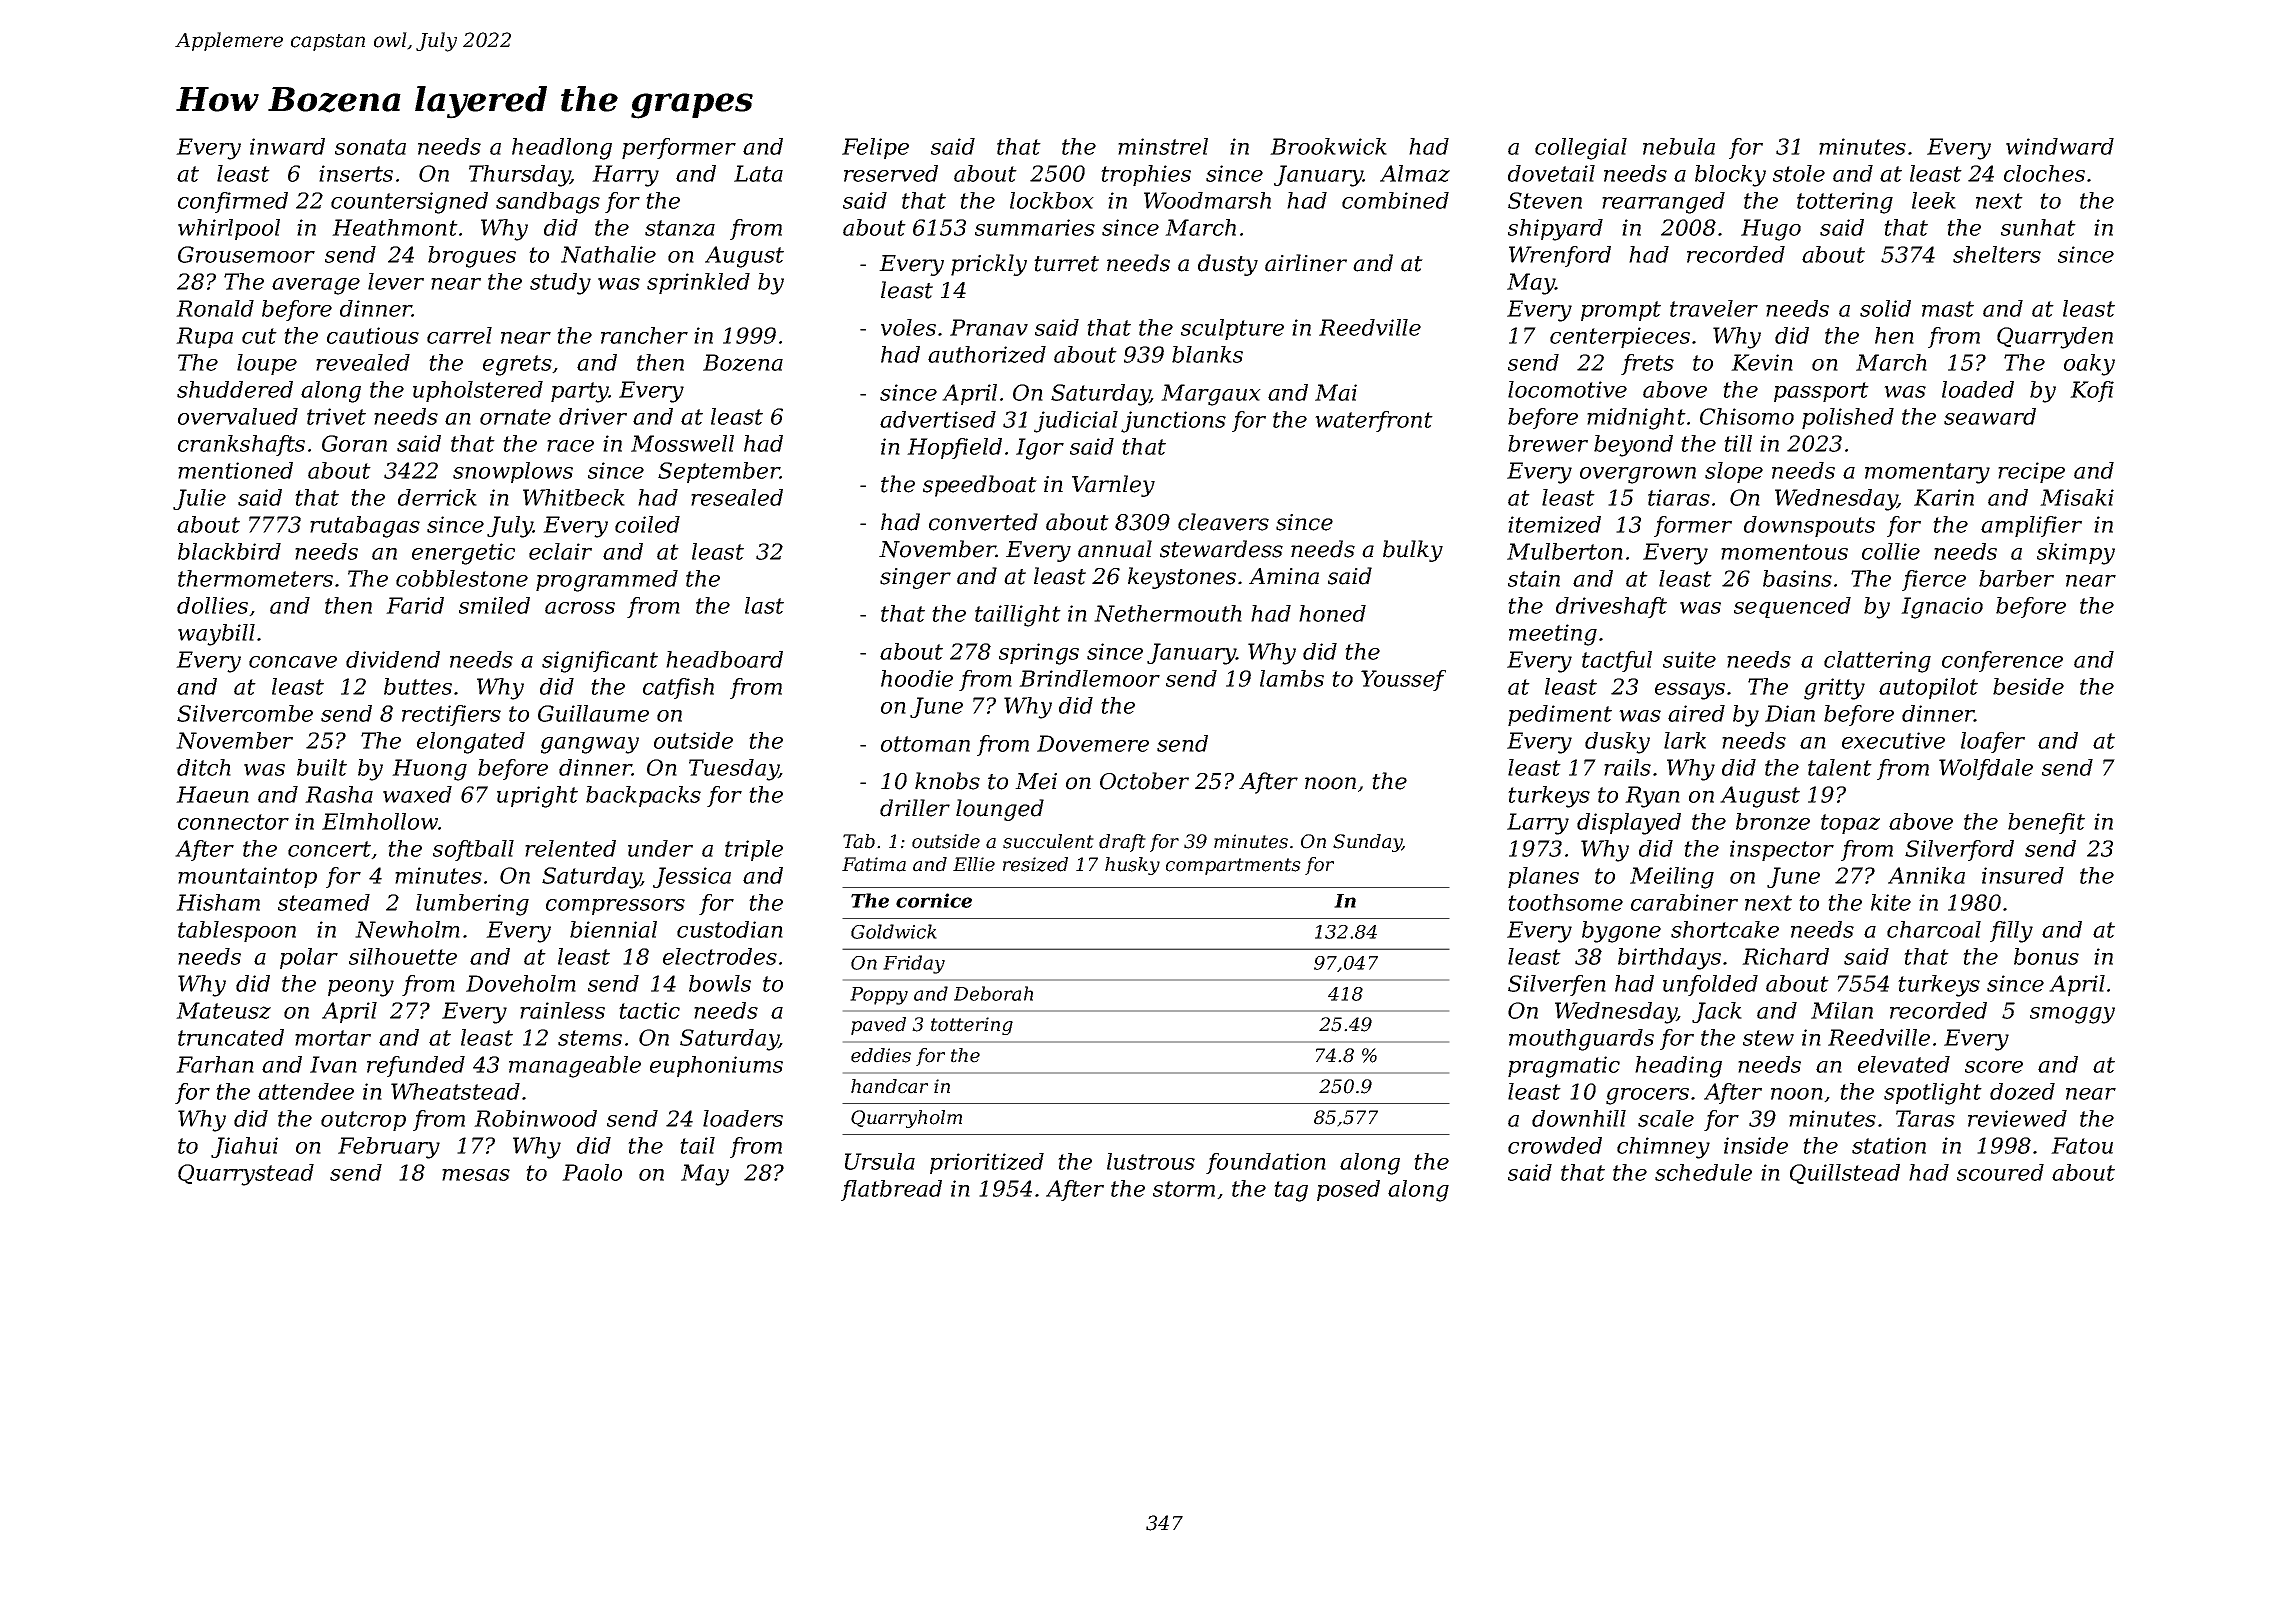 This screenshot has height=1620, width=2292. Describe the element at coordinates (1000, 810) in the screenshot. I see `lounged` at that location.
